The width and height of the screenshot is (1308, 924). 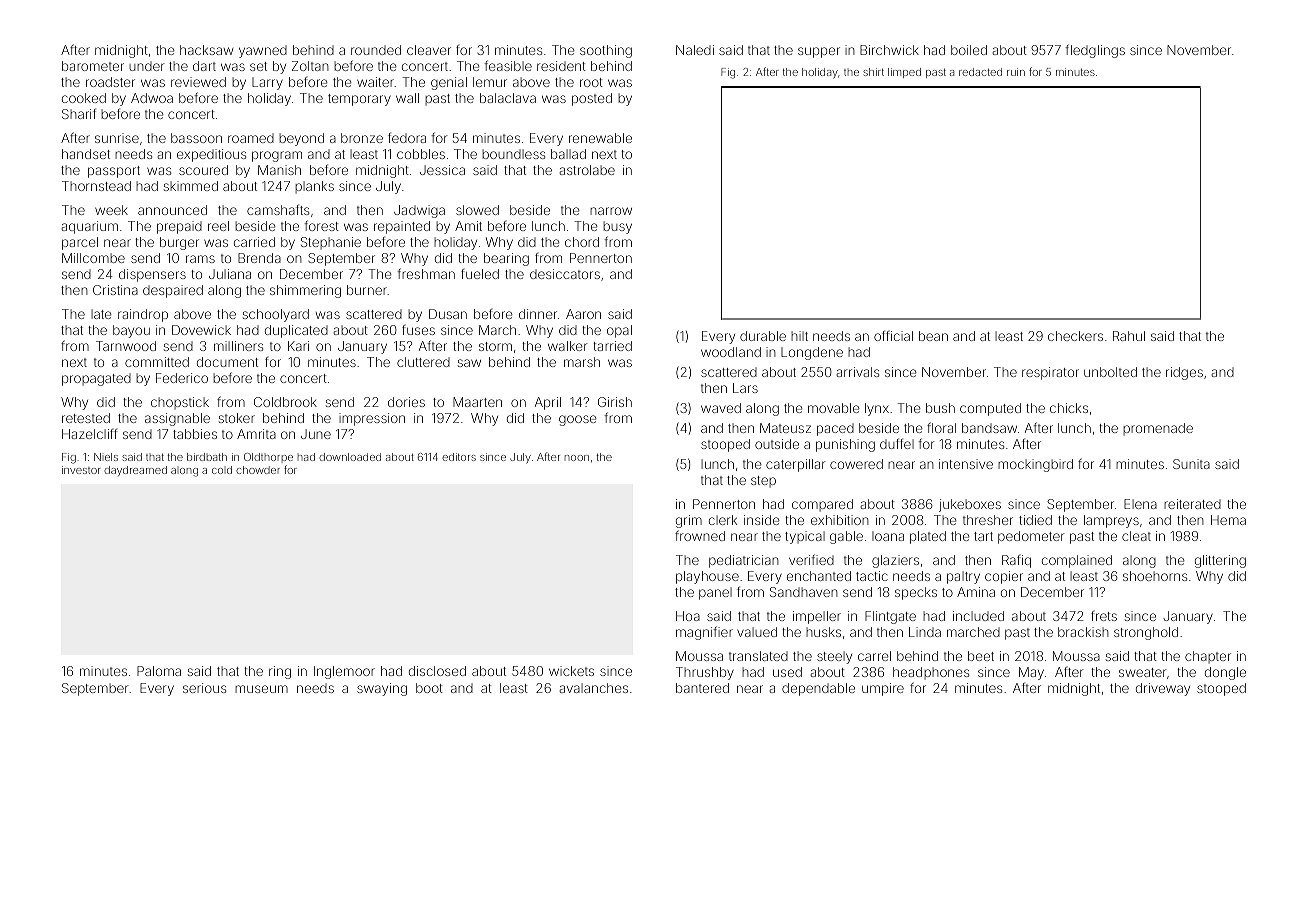 I want to click on bantered, so click(x=702, y=688).
